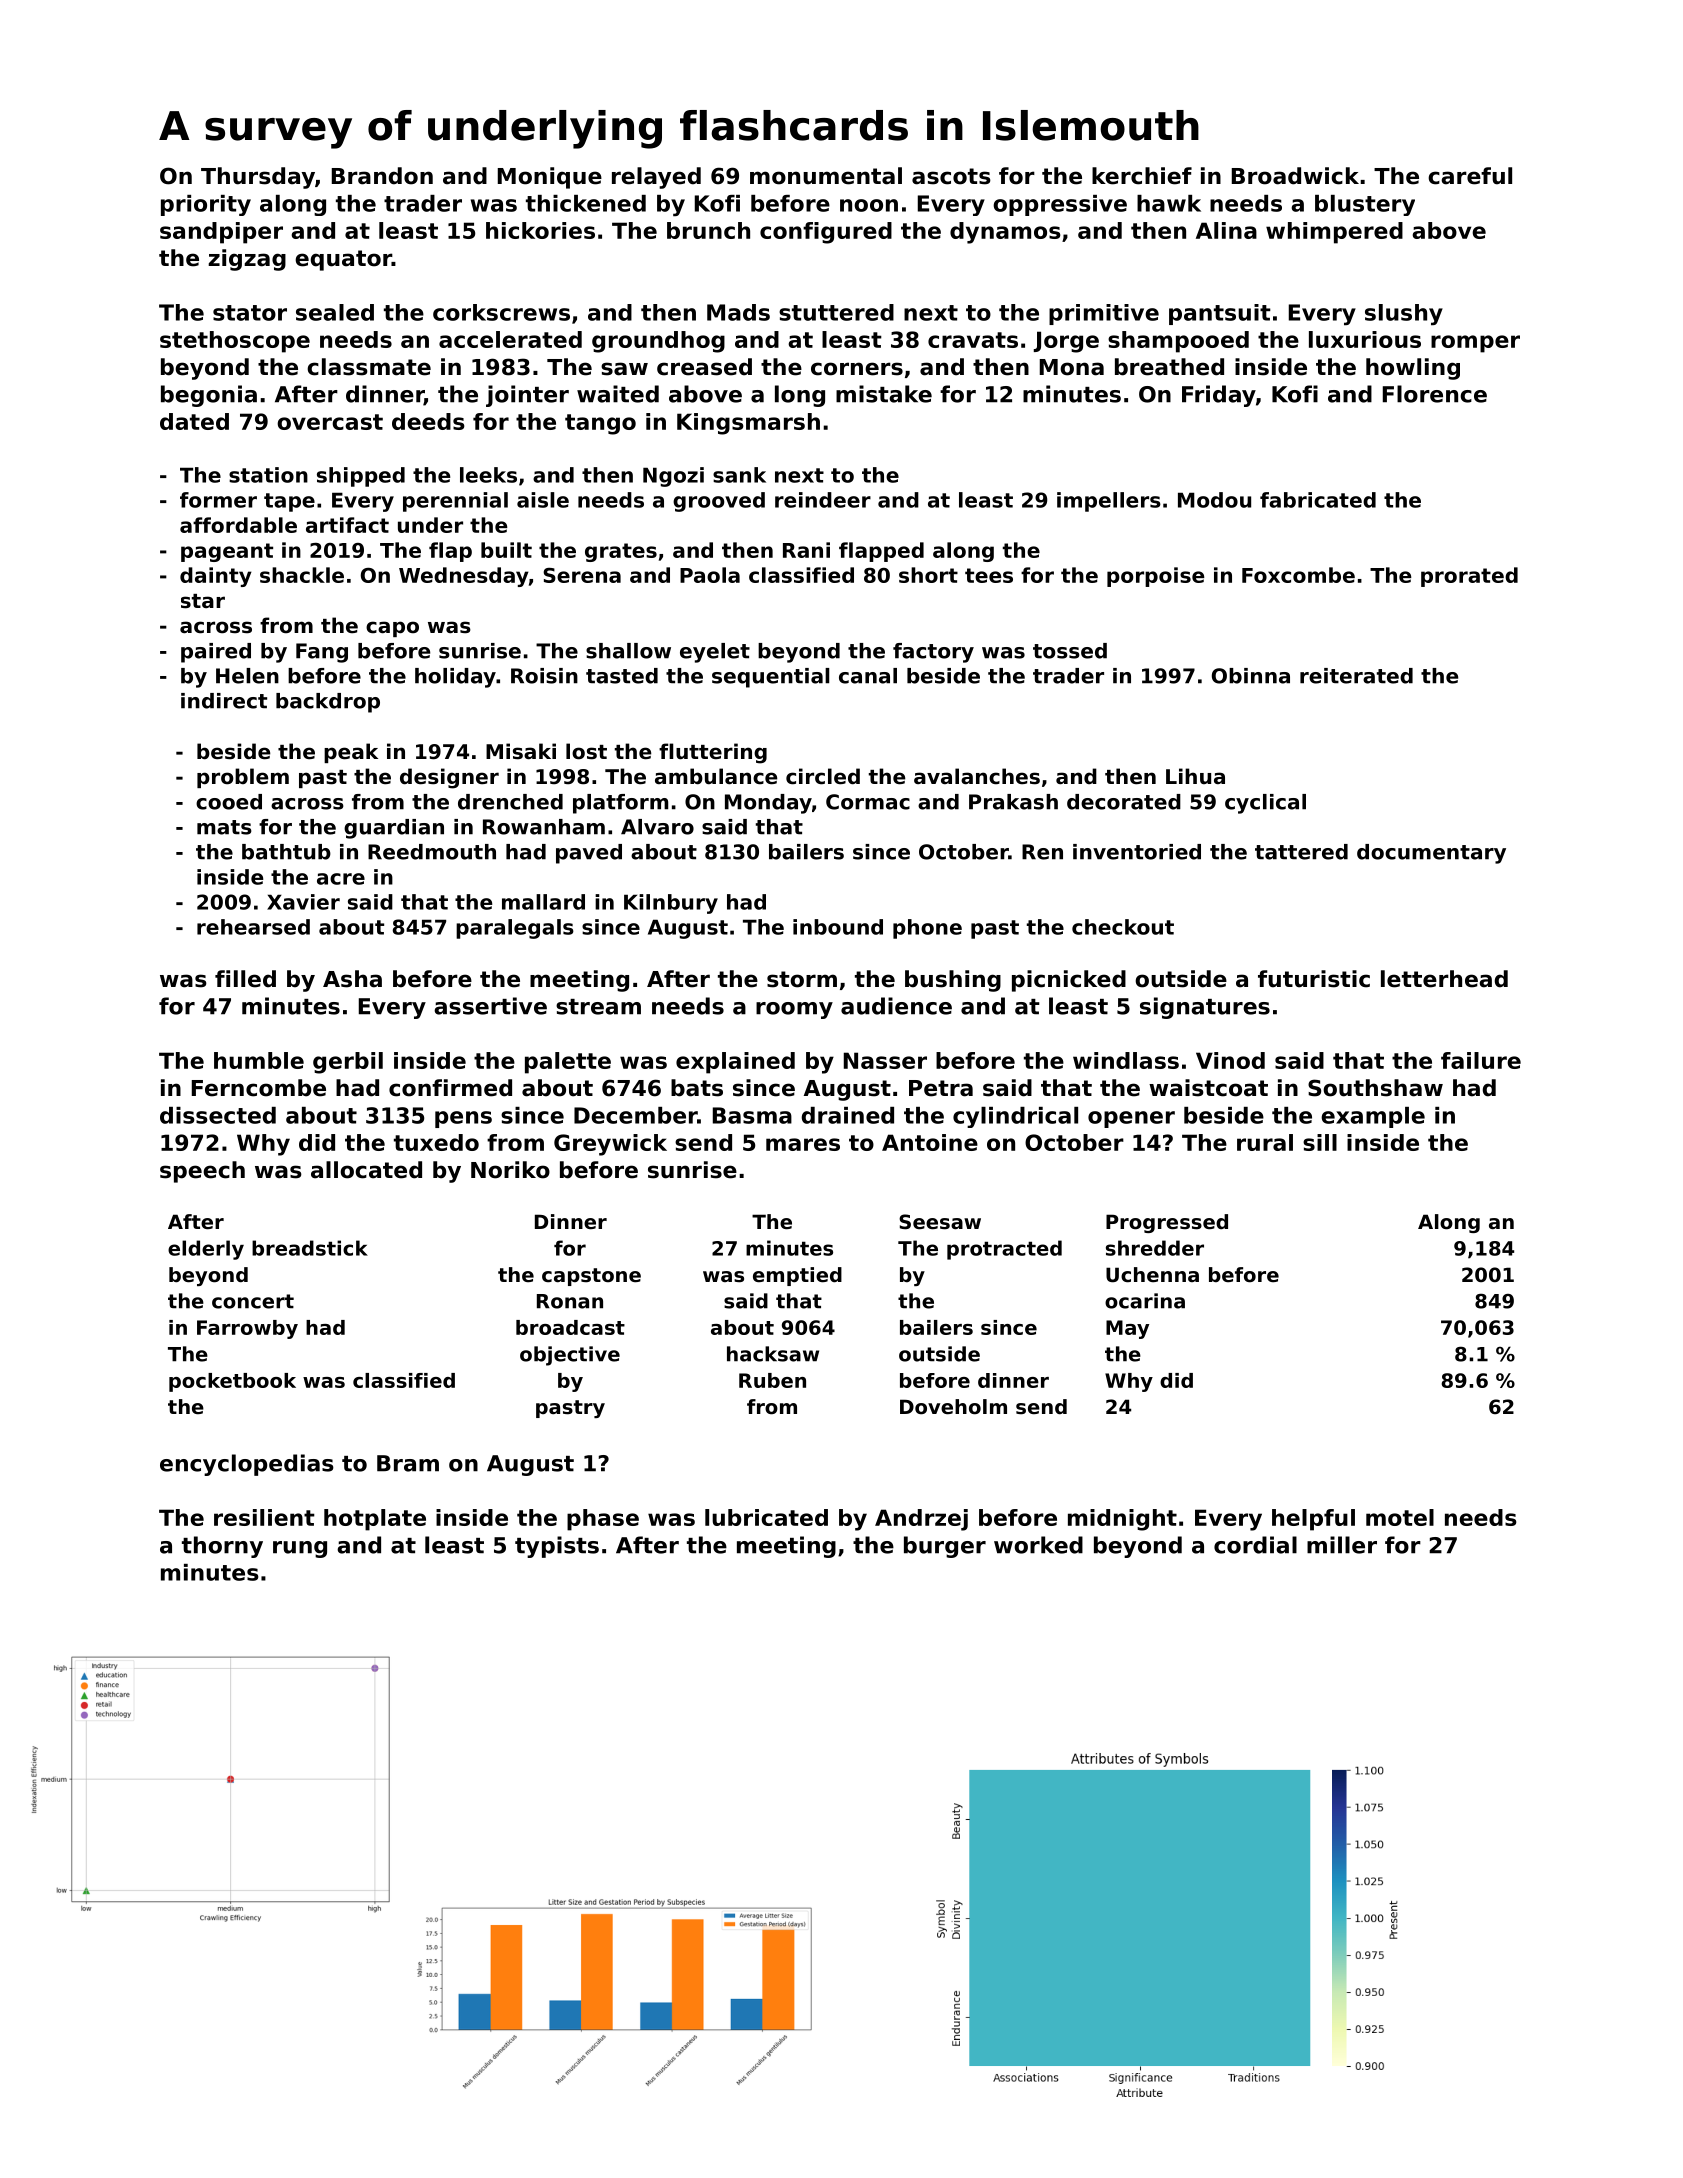  Describe the element at coordinates (1178, 342) in the page. I see `shampooed` at that location.
